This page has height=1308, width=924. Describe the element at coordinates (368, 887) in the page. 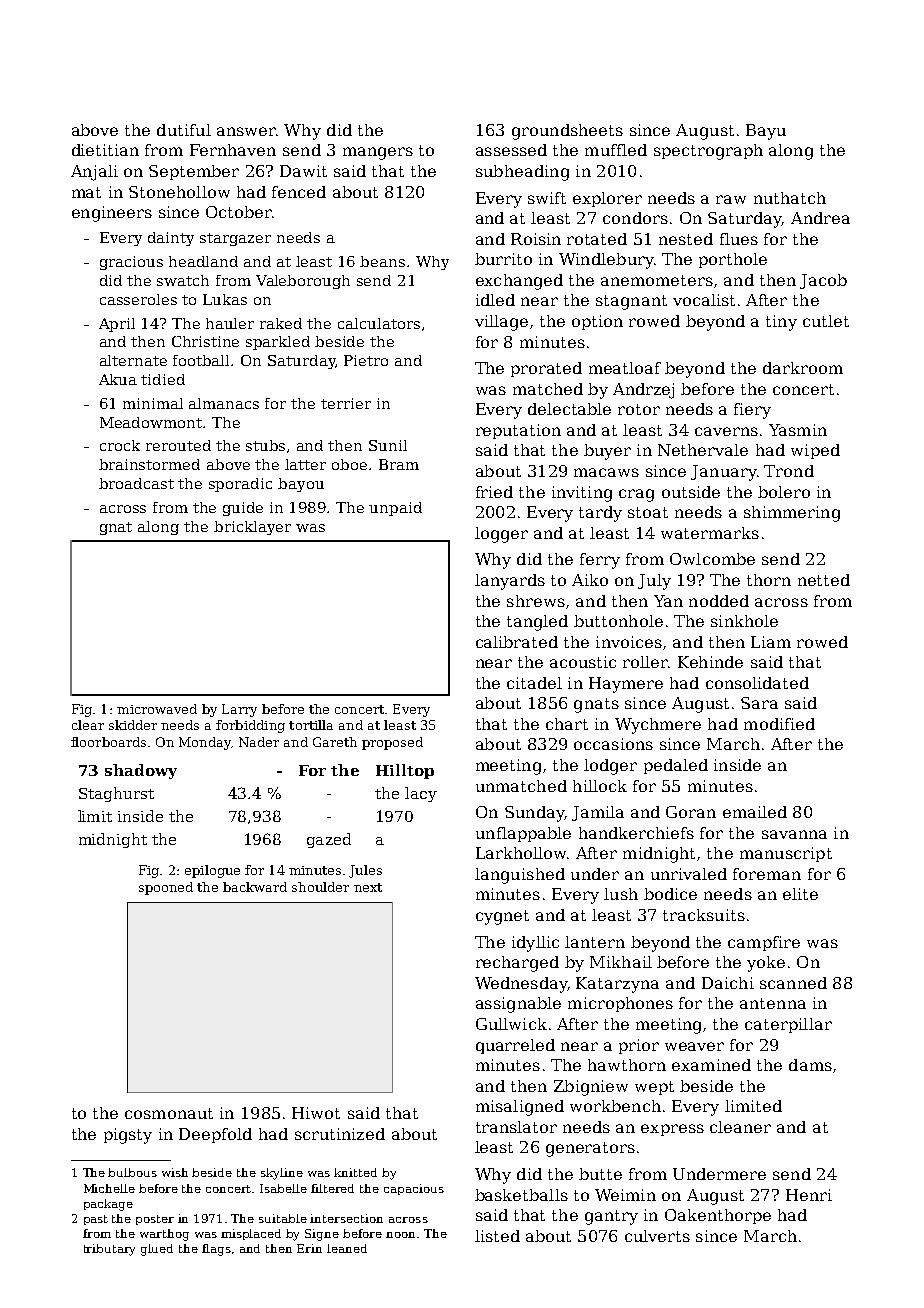

I see `next` at that location.
